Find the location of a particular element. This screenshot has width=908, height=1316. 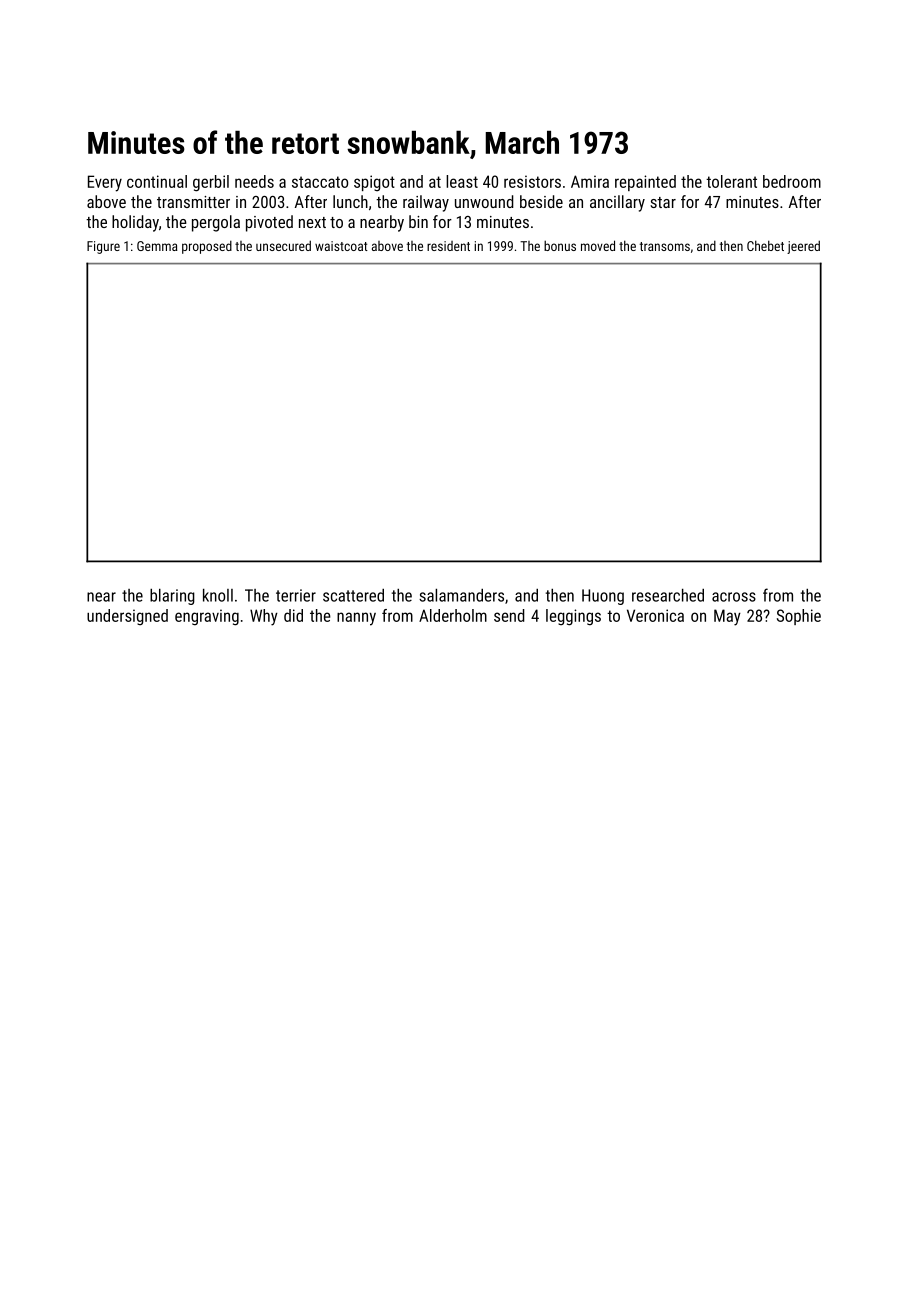

researched is located at coordinates (668, 595).
